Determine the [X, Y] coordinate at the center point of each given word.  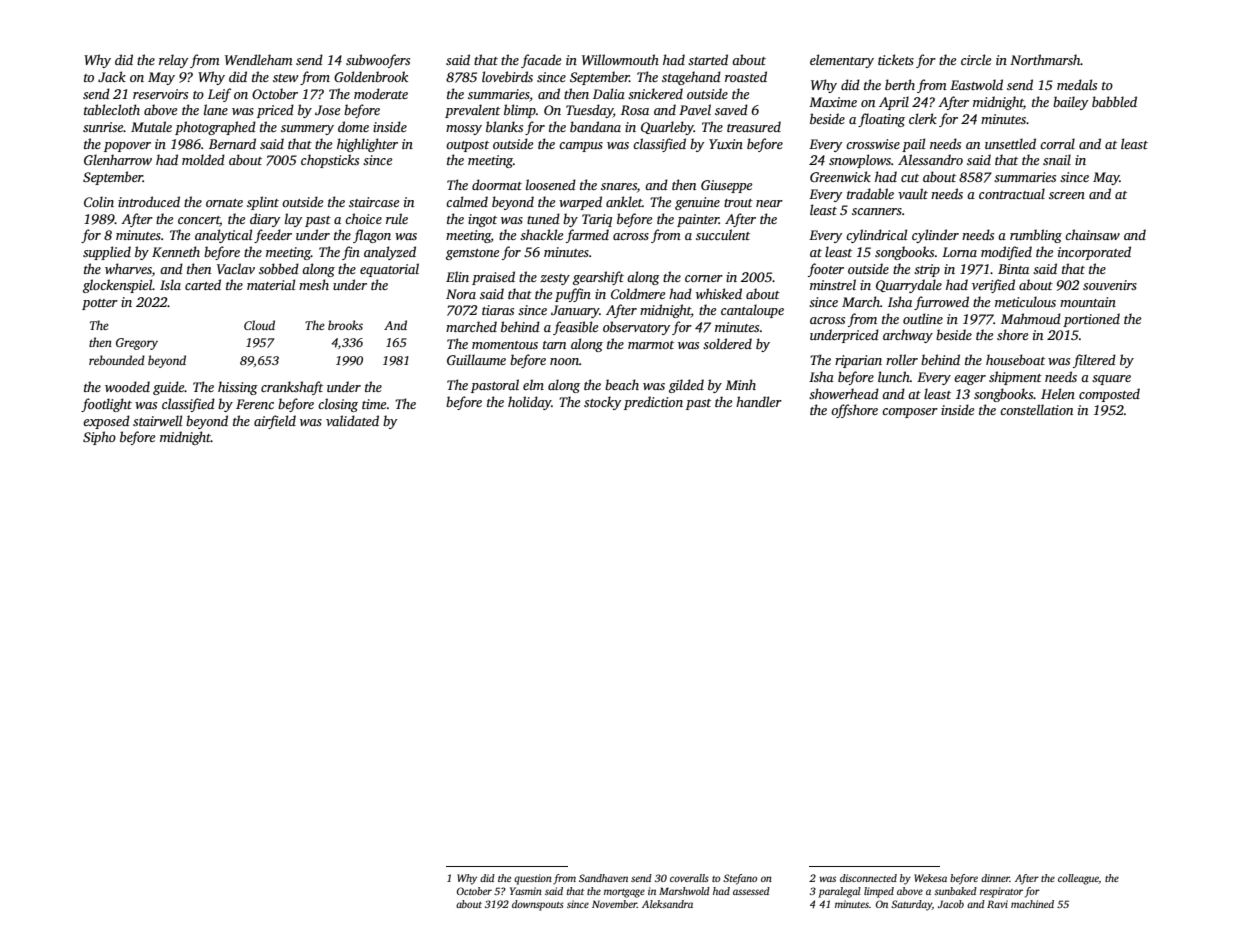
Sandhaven [603, 878]
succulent [723, 234]
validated [352, 420]
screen [1067, 195]
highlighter [367, 145]
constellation [1036, 409]
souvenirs [1110, 285]
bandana [595, 126]
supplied [107, 253]
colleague [1078, 879]
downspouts [538, 905]
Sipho [99, 438]
